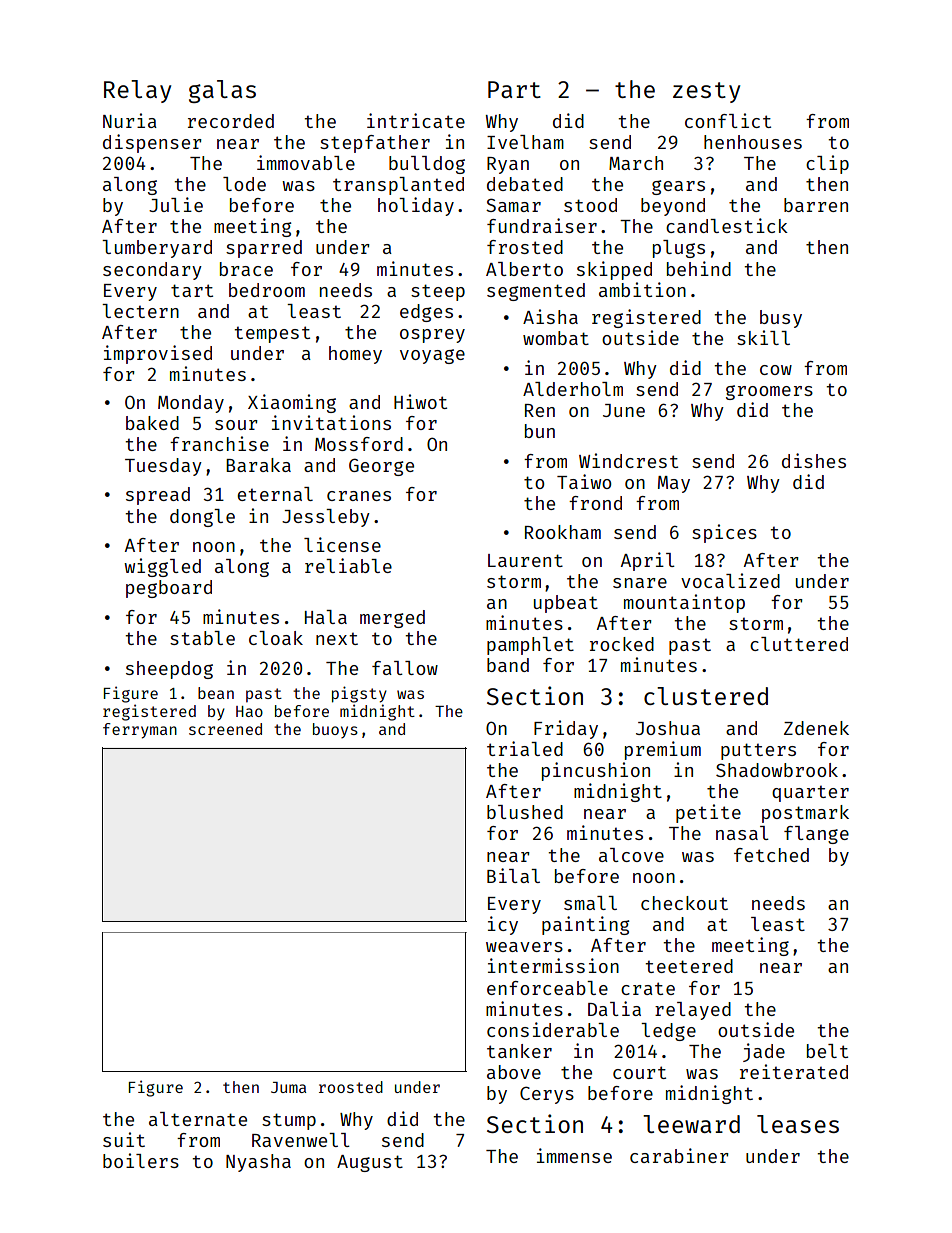  Describe the element at coordinates (370, 1163) in the page. I see `August` at that location.
